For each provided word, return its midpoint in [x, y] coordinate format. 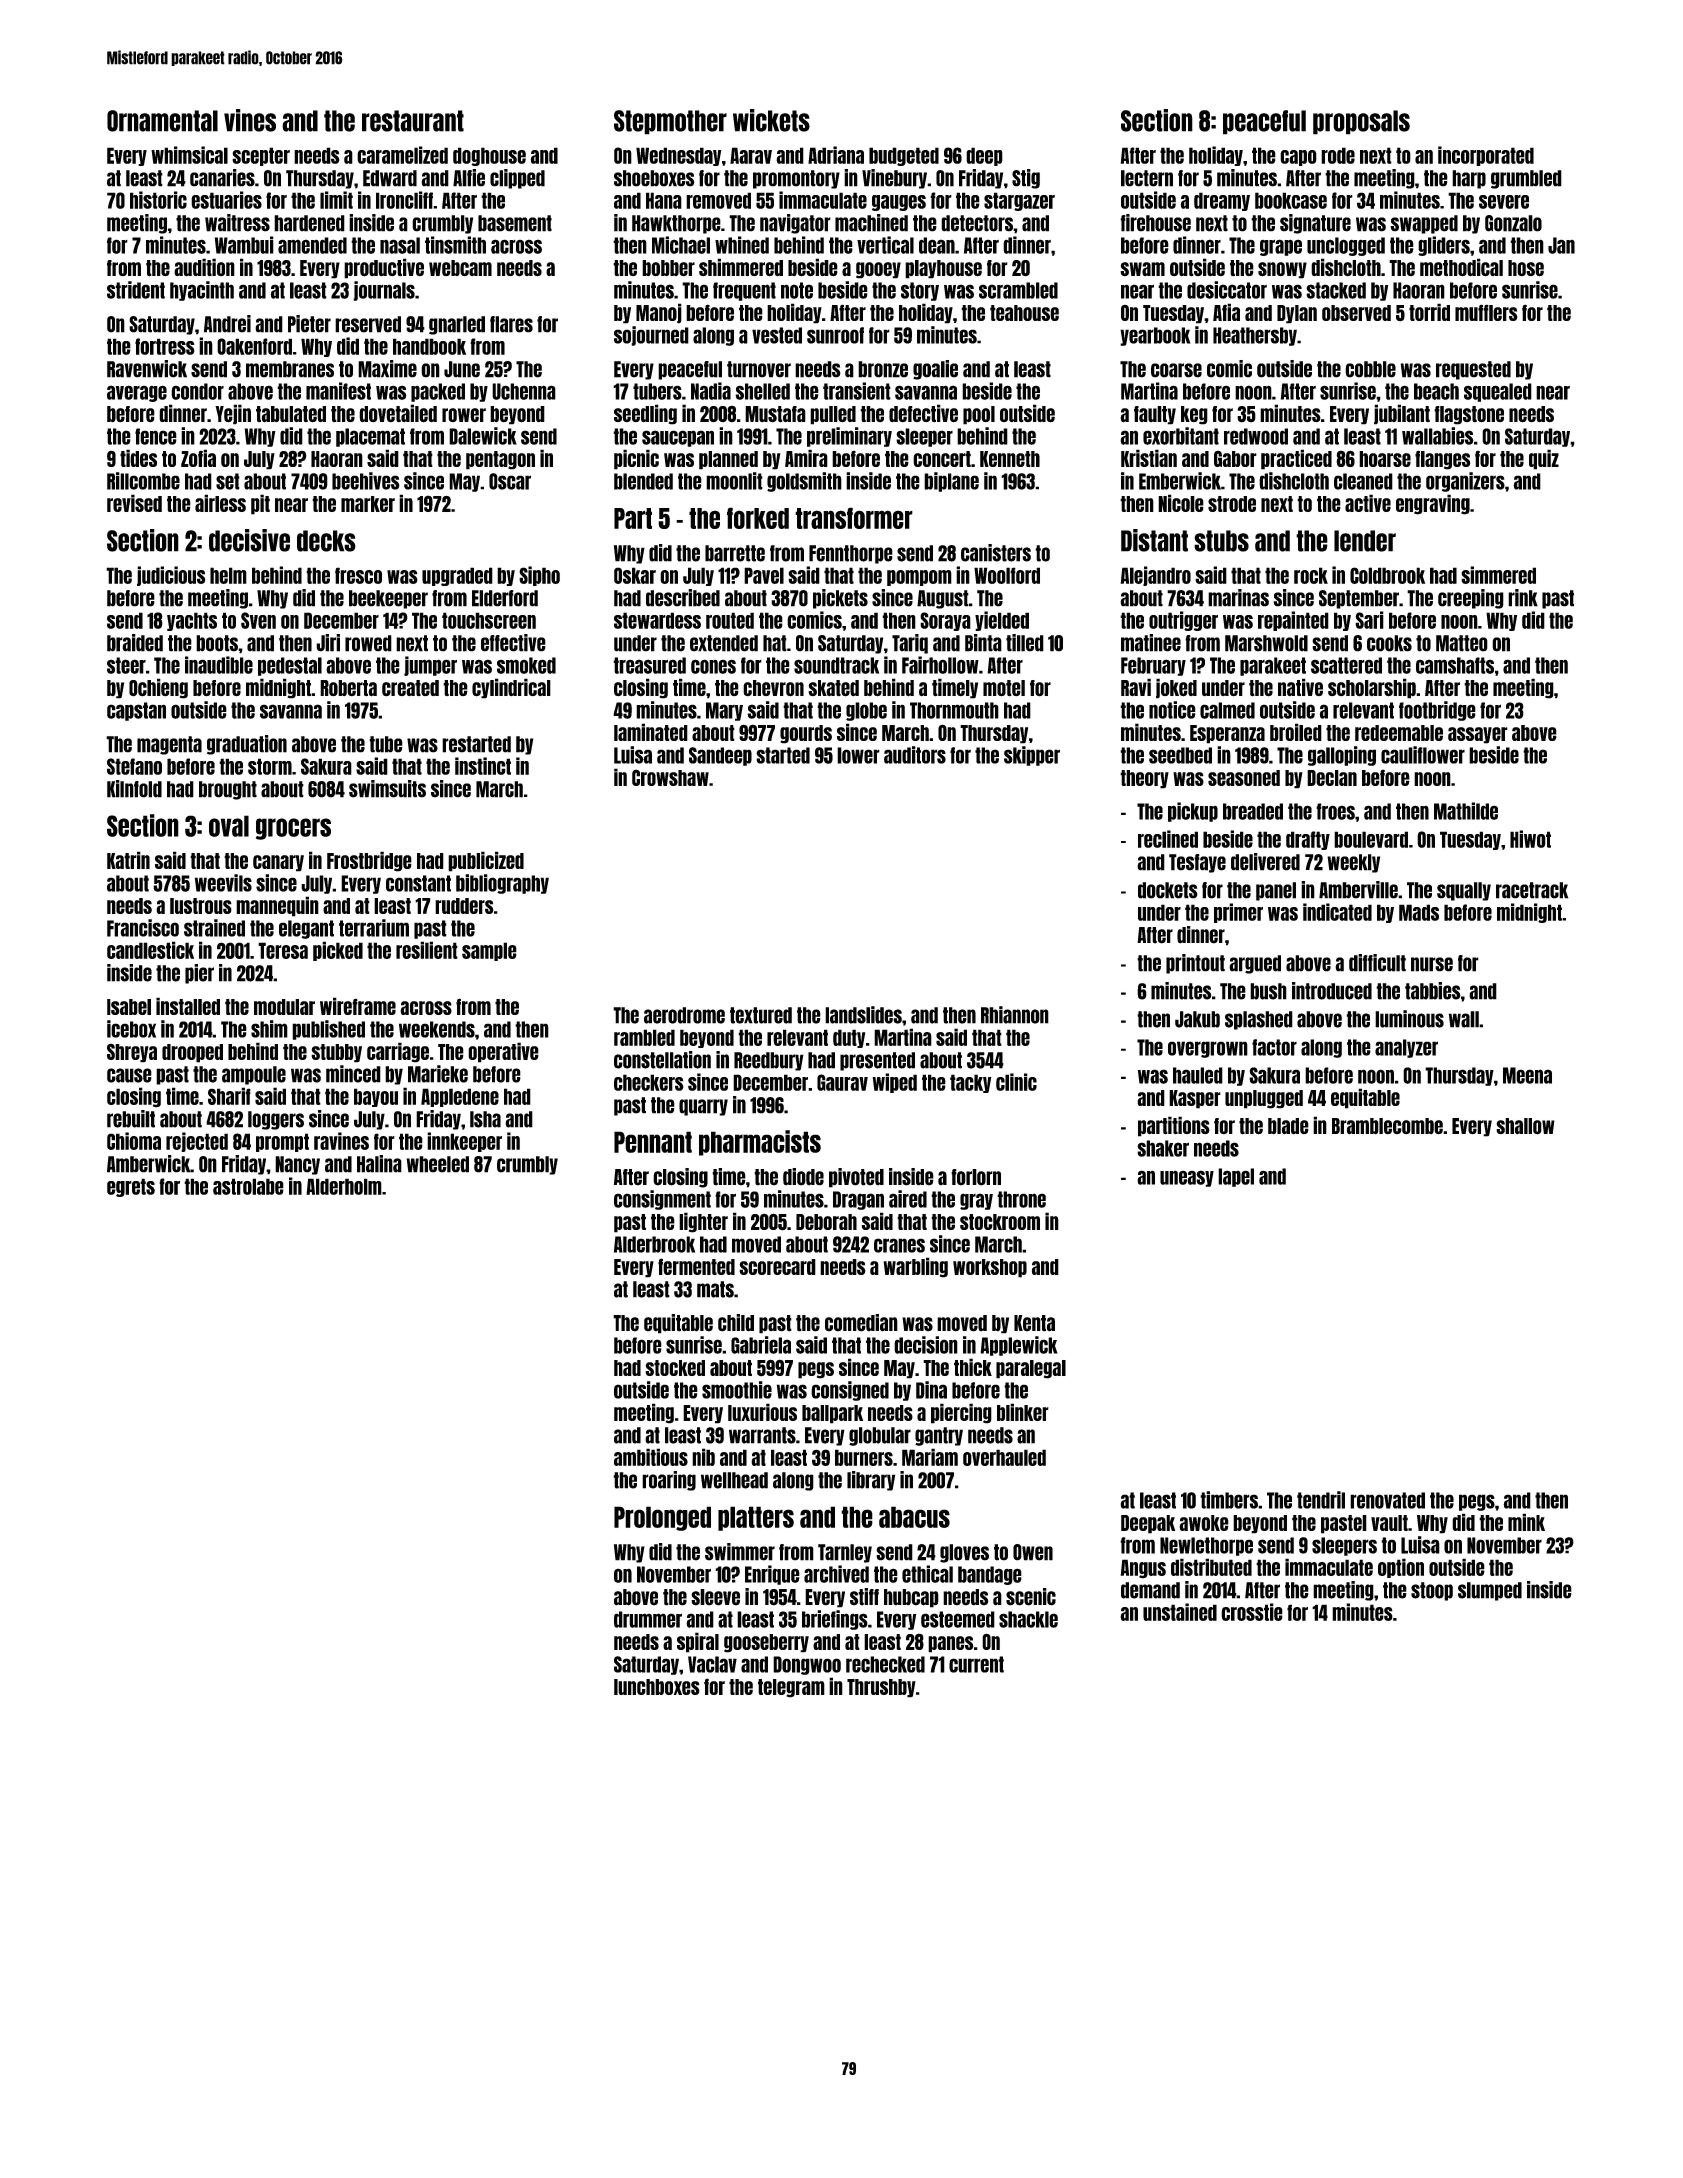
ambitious [651, 1457]
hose [1526, 268]
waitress [237, 223]
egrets [131, 1187]
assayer [1478, 735]
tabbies [1433, 991]
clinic [1016, 1082]
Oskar [635, 575]
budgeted [904, 156]
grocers [293, 829]
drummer [648, 1619]
